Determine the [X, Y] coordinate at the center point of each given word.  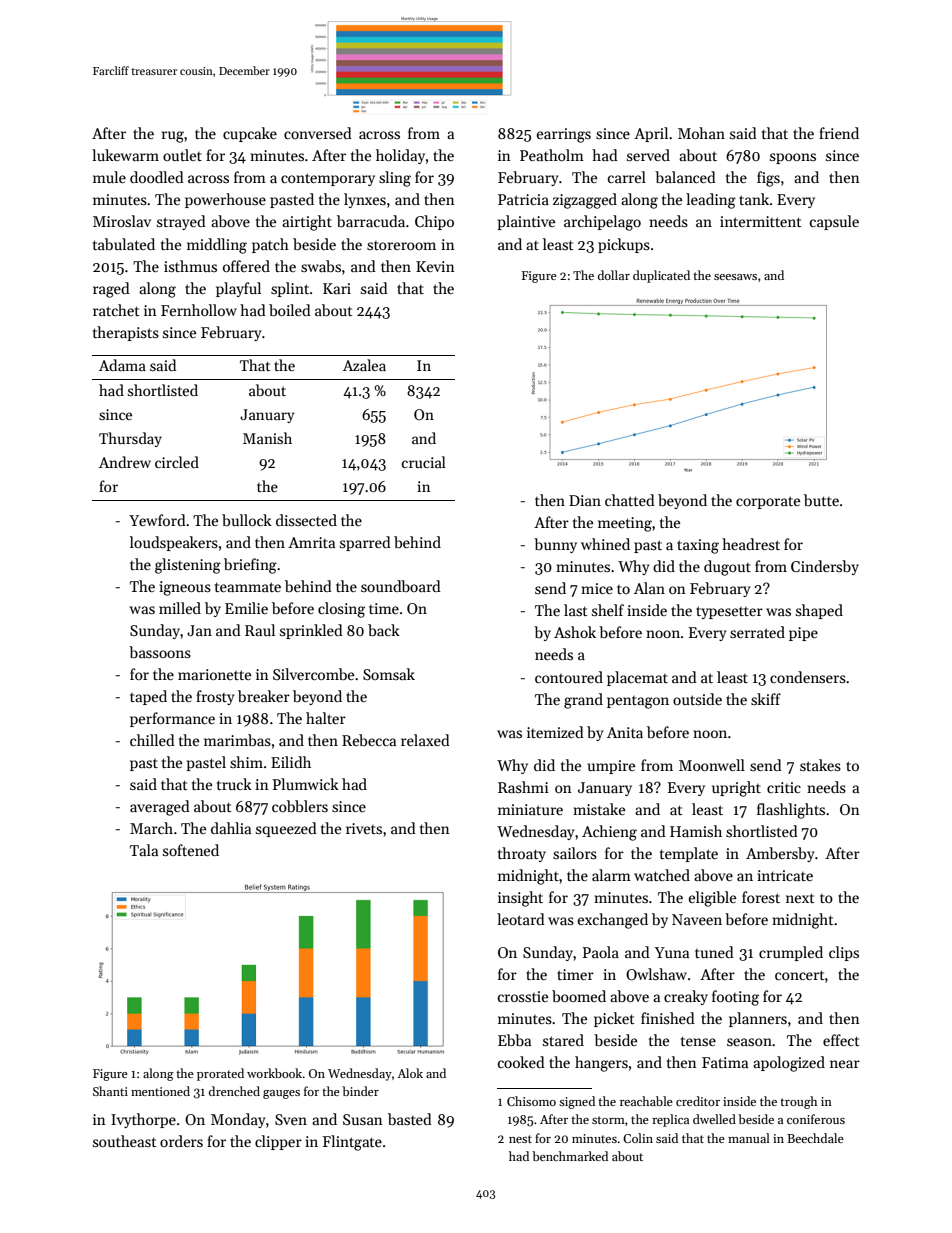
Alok [410, 1073]
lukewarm [125, 155]
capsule [834, 222]
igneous [185, 588]
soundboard [401, 586]
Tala [144, 850]
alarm [611, 875]
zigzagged [585, 201]
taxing [698, 546]
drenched [234, 1091]
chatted [630, 500]
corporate [768, 502]
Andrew [125, 462]
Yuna [672, 952]
